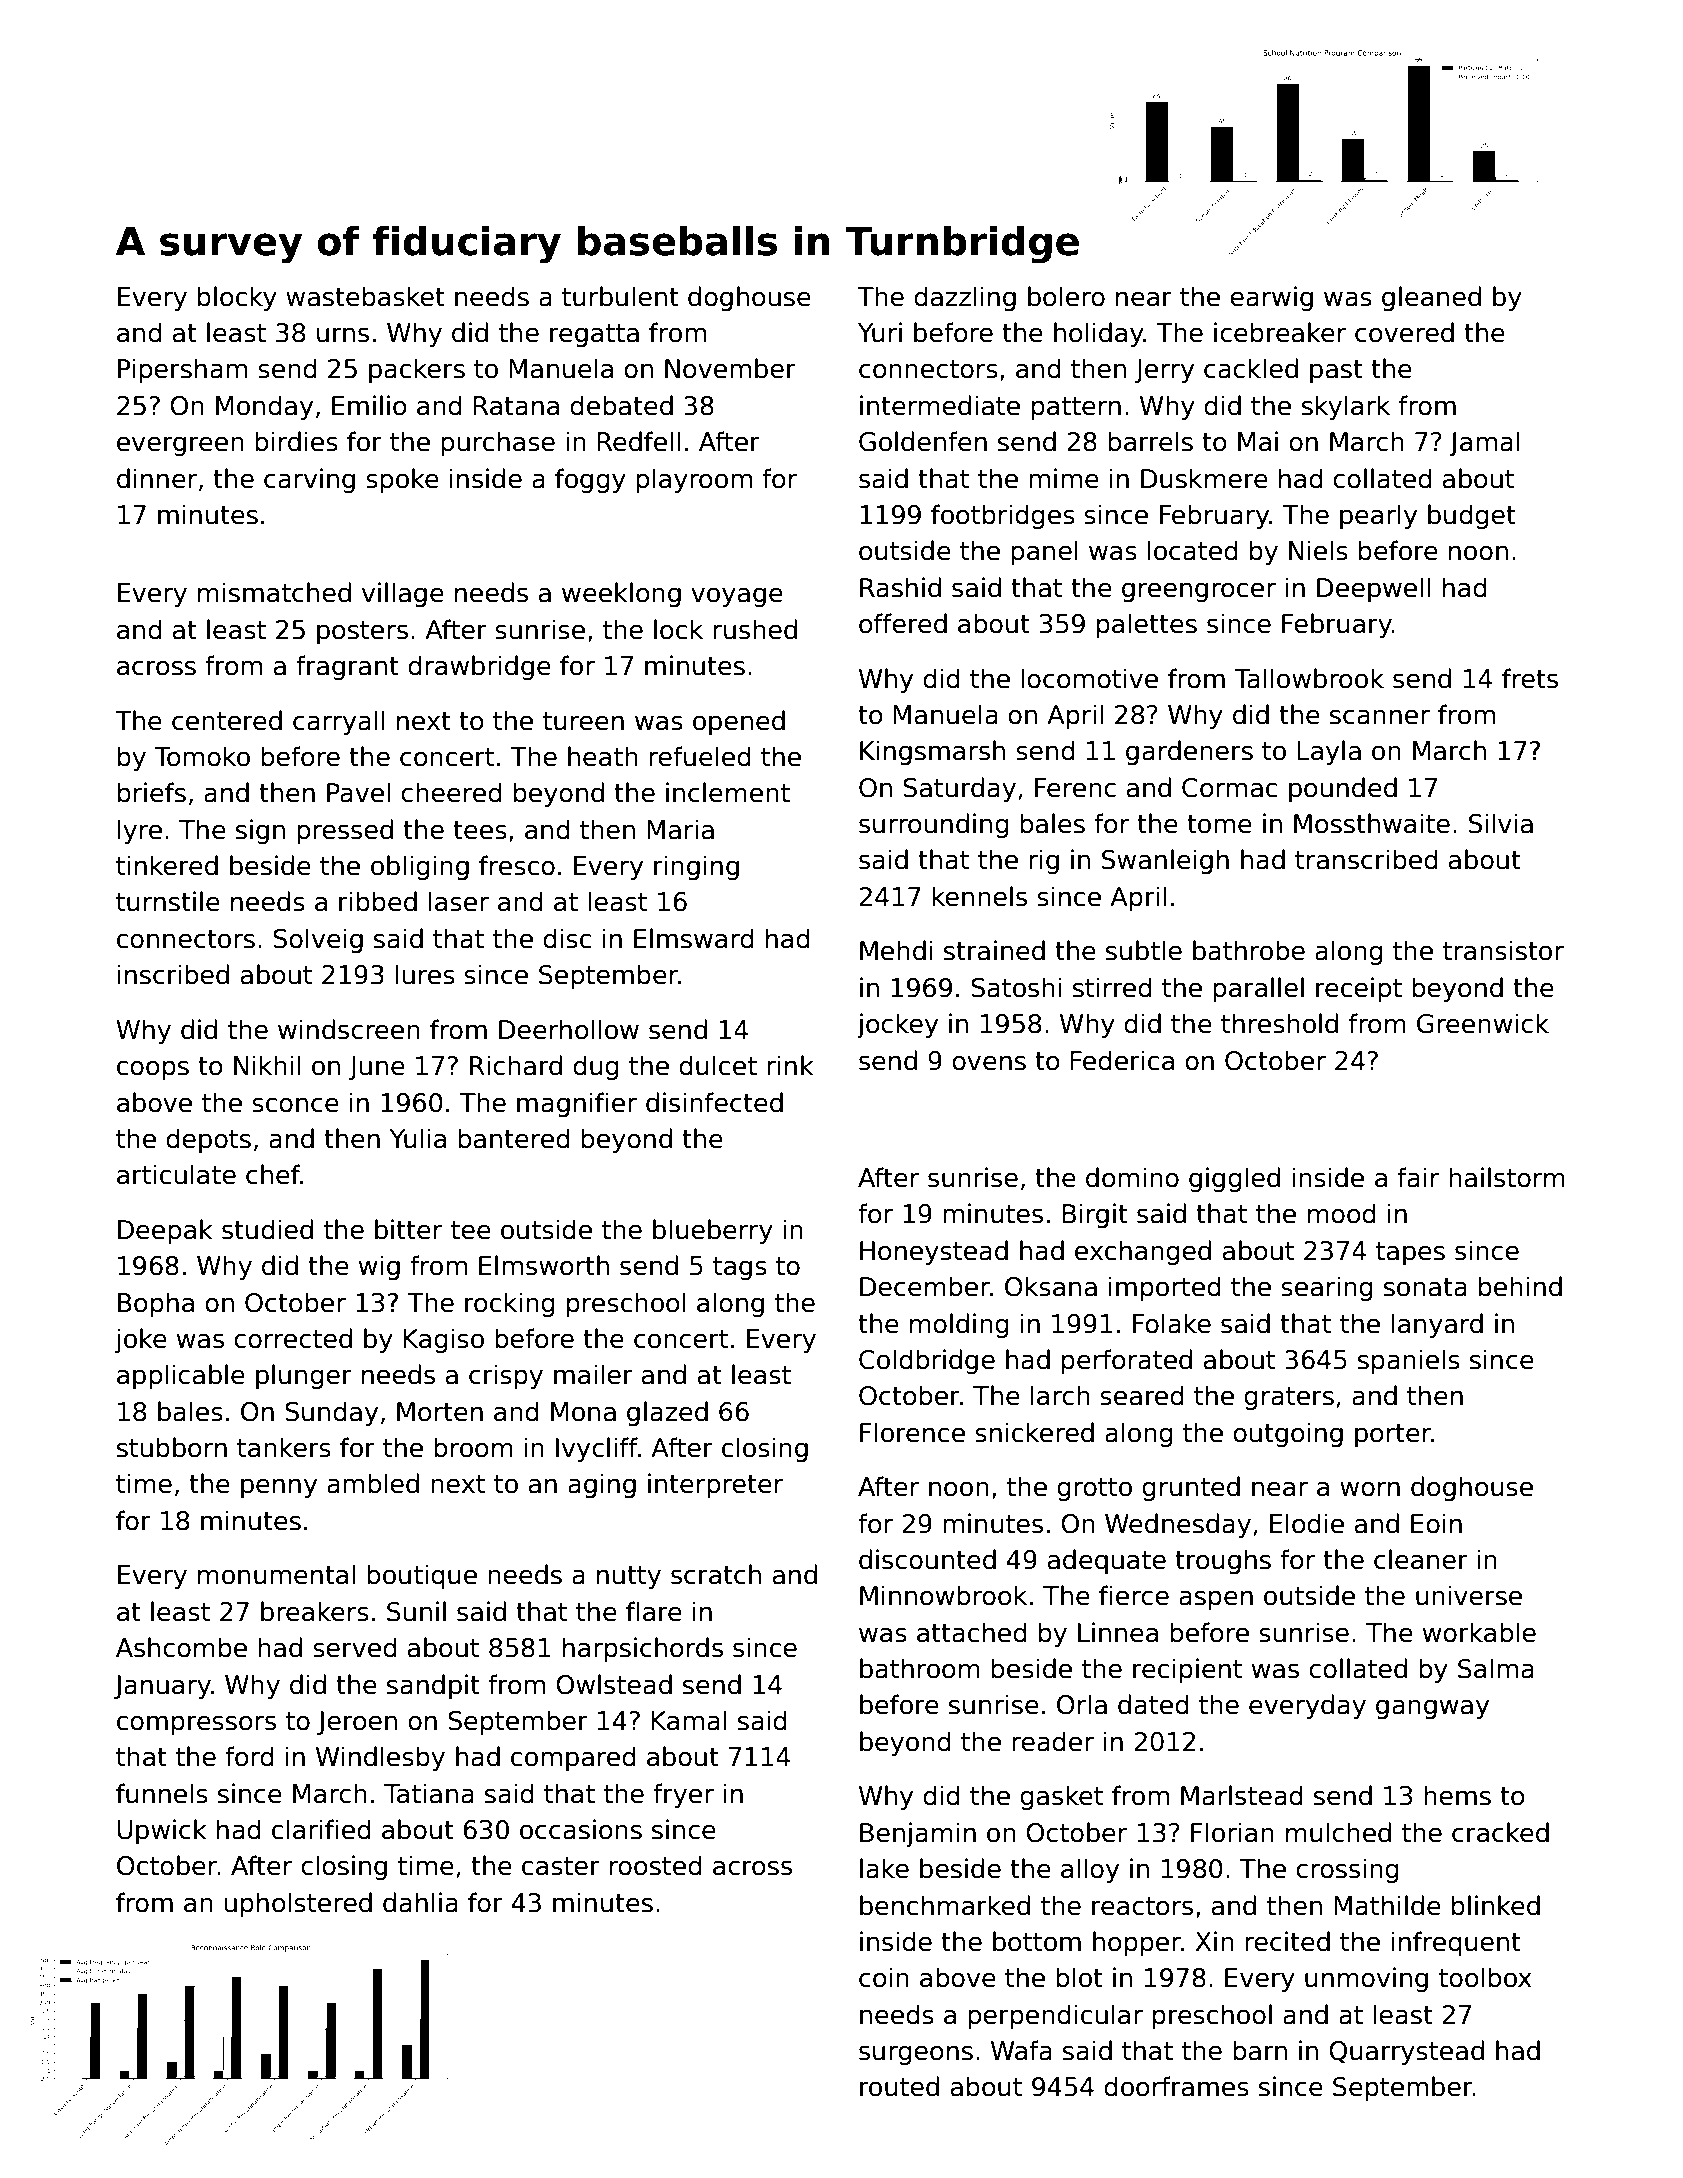 The width and height of the screenshot is (1683, 2178). I want to click on turbulent, so click(620, 296).
